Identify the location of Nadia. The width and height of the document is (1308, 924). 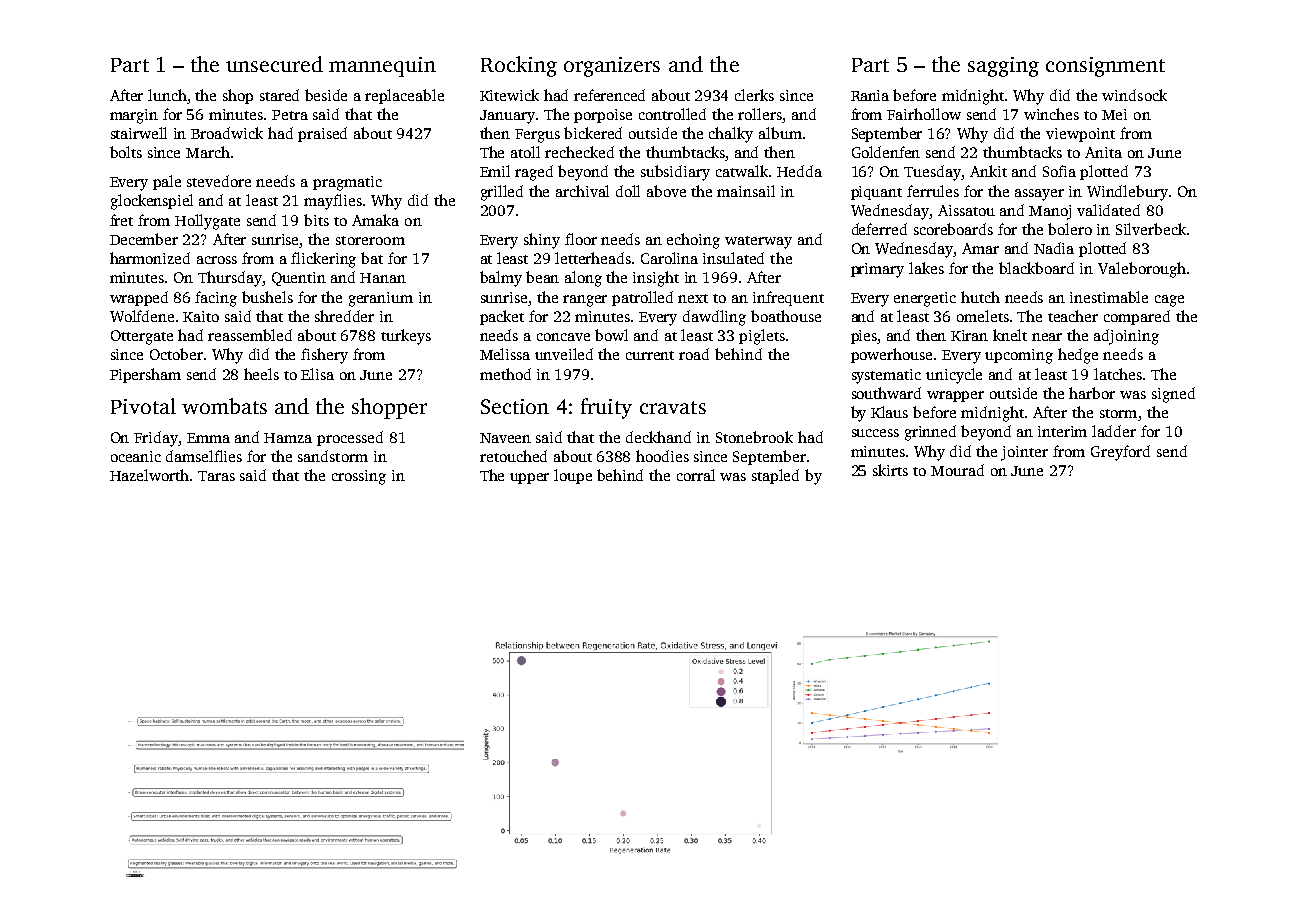
(1054, 248).
